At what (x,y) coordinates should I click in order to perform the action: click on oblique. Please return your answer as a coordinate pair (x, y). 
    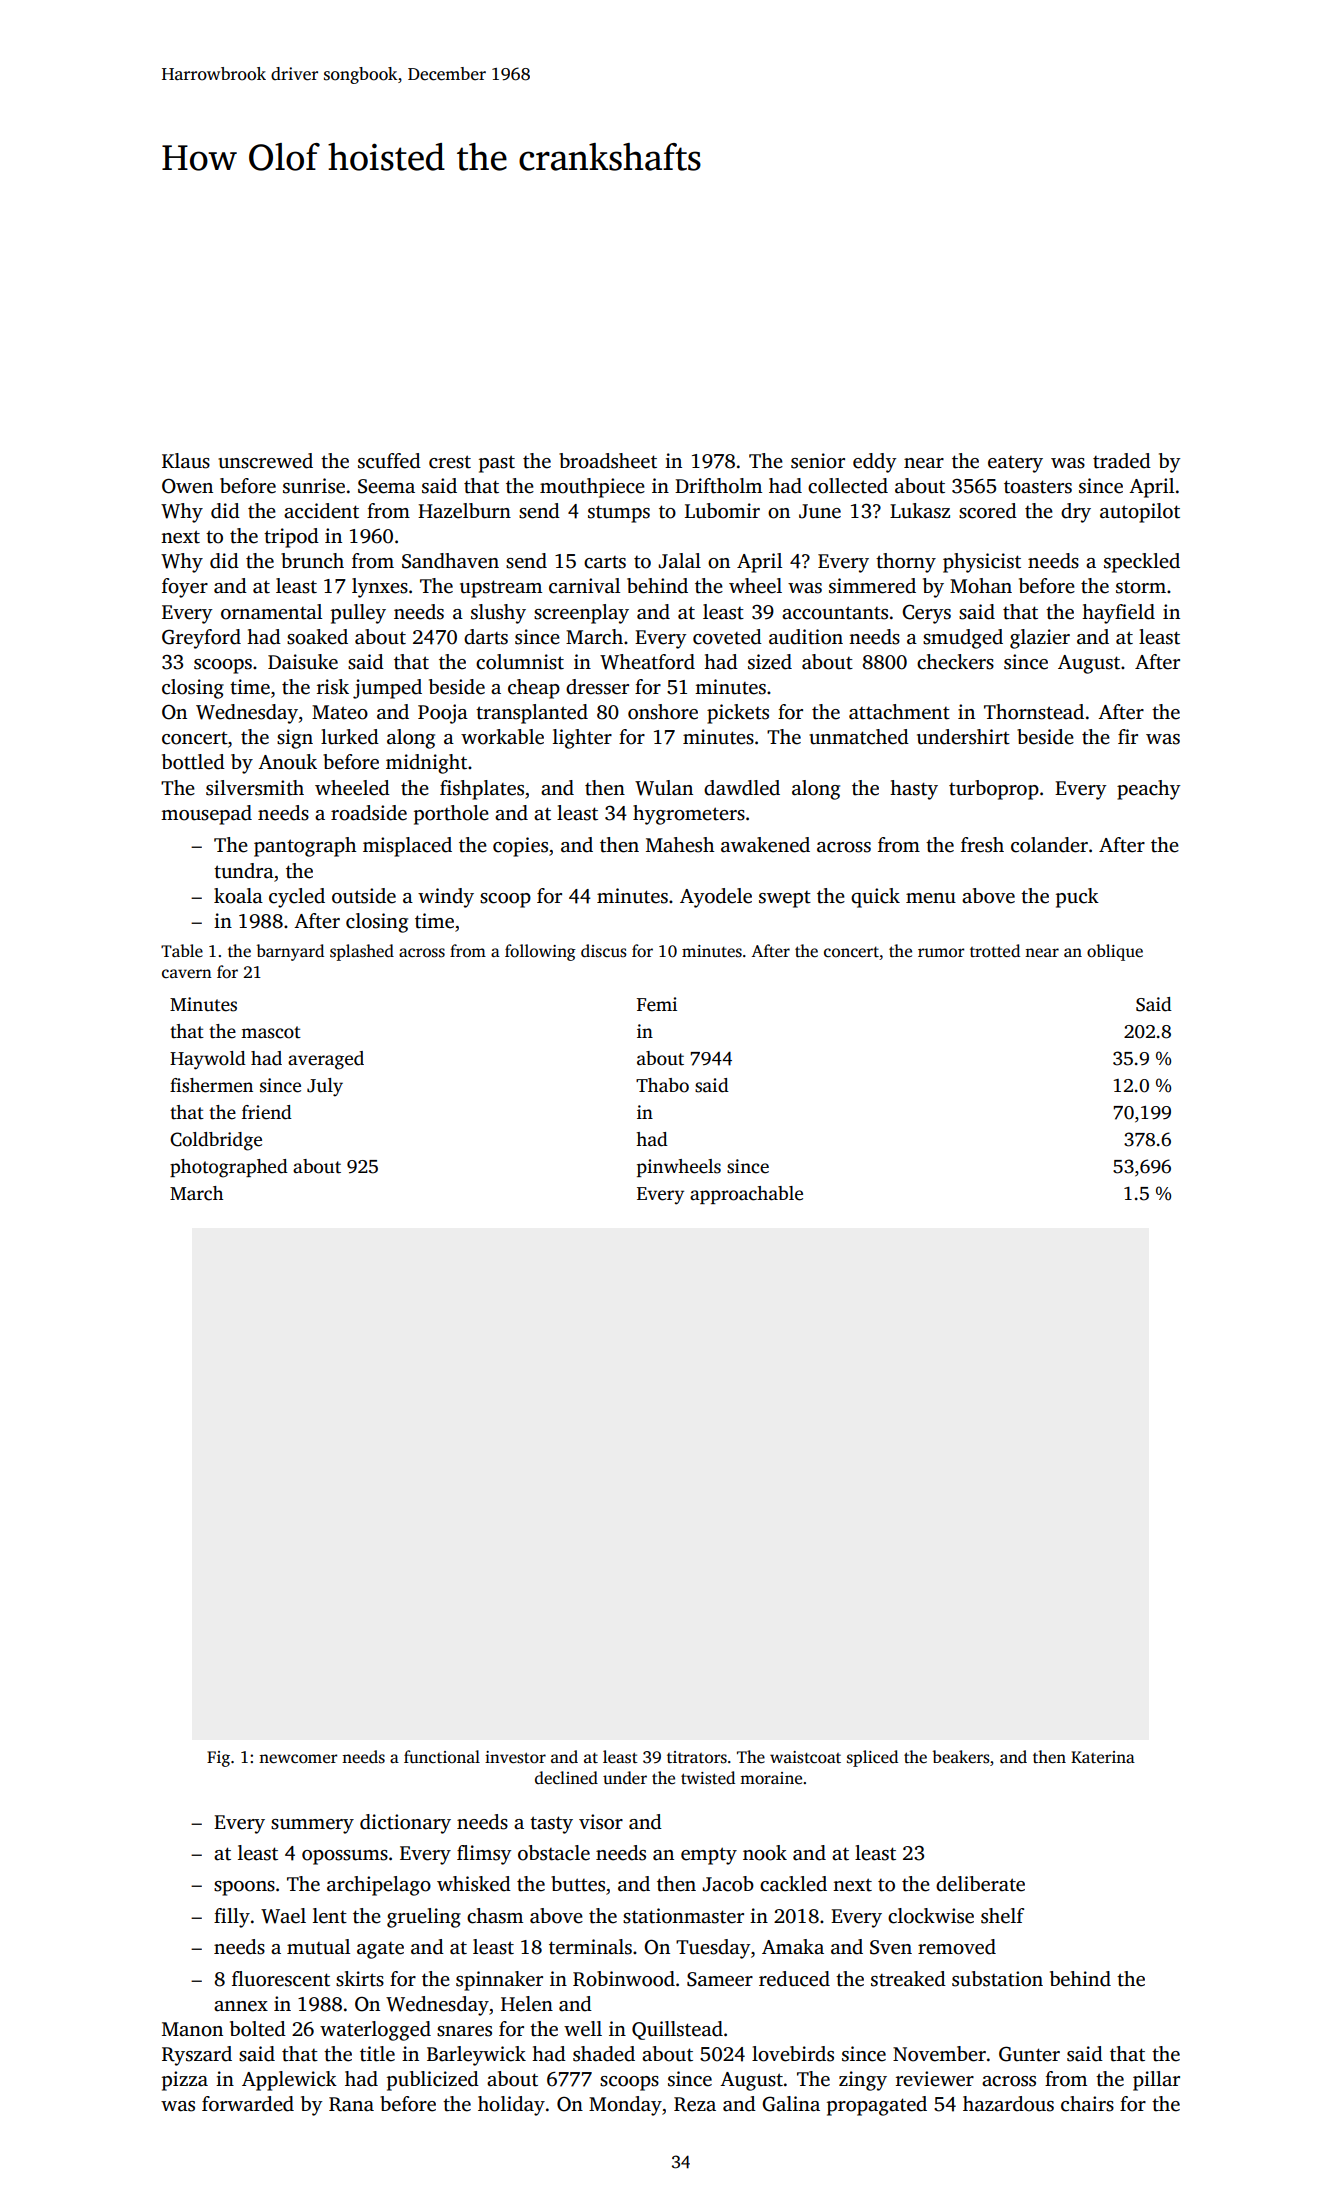
    Looking at the image, I should click on (1115, 952).
